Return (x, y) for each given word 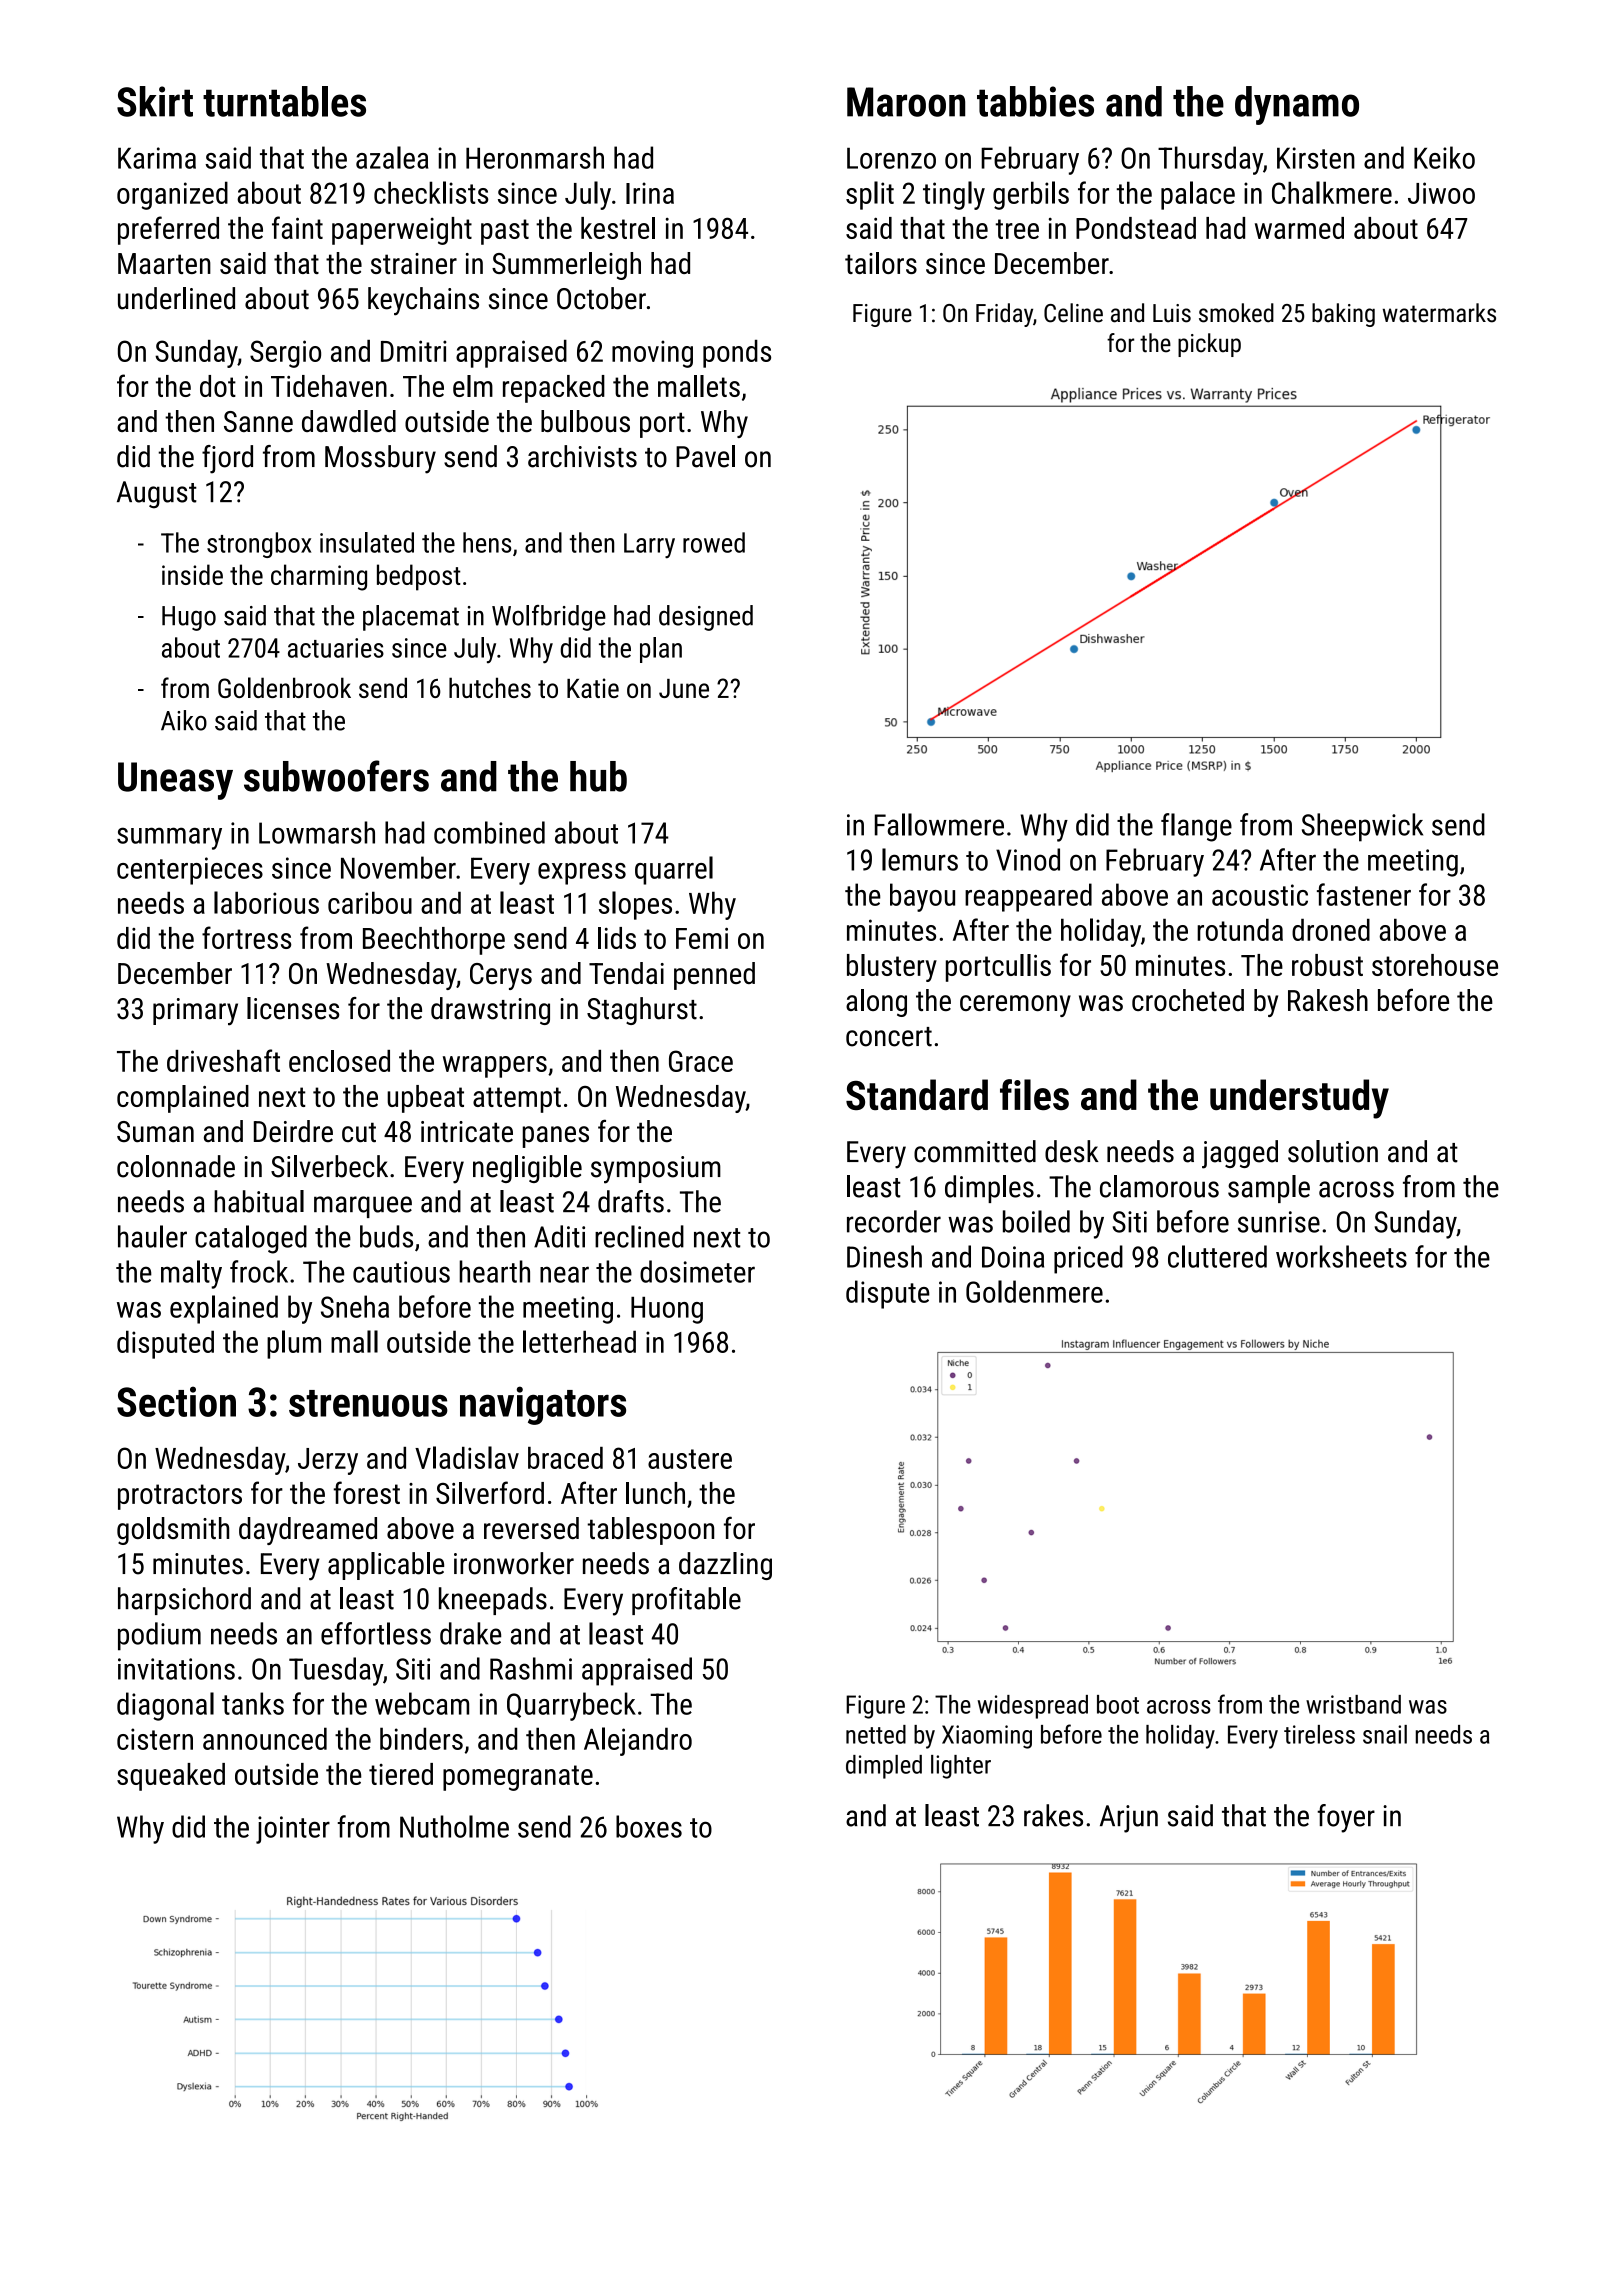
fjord (227, 459)
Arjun (1129, 1819)
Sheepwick (1362, 827)
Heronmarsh (535, 157)
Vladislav (467, 1457)
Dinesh (884, 1256)
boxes (649, 1826)
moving (652, 354)
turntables (284, 101)
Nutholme (454, 1826)
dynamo (1297, 105)
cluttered (1217, 1256)
